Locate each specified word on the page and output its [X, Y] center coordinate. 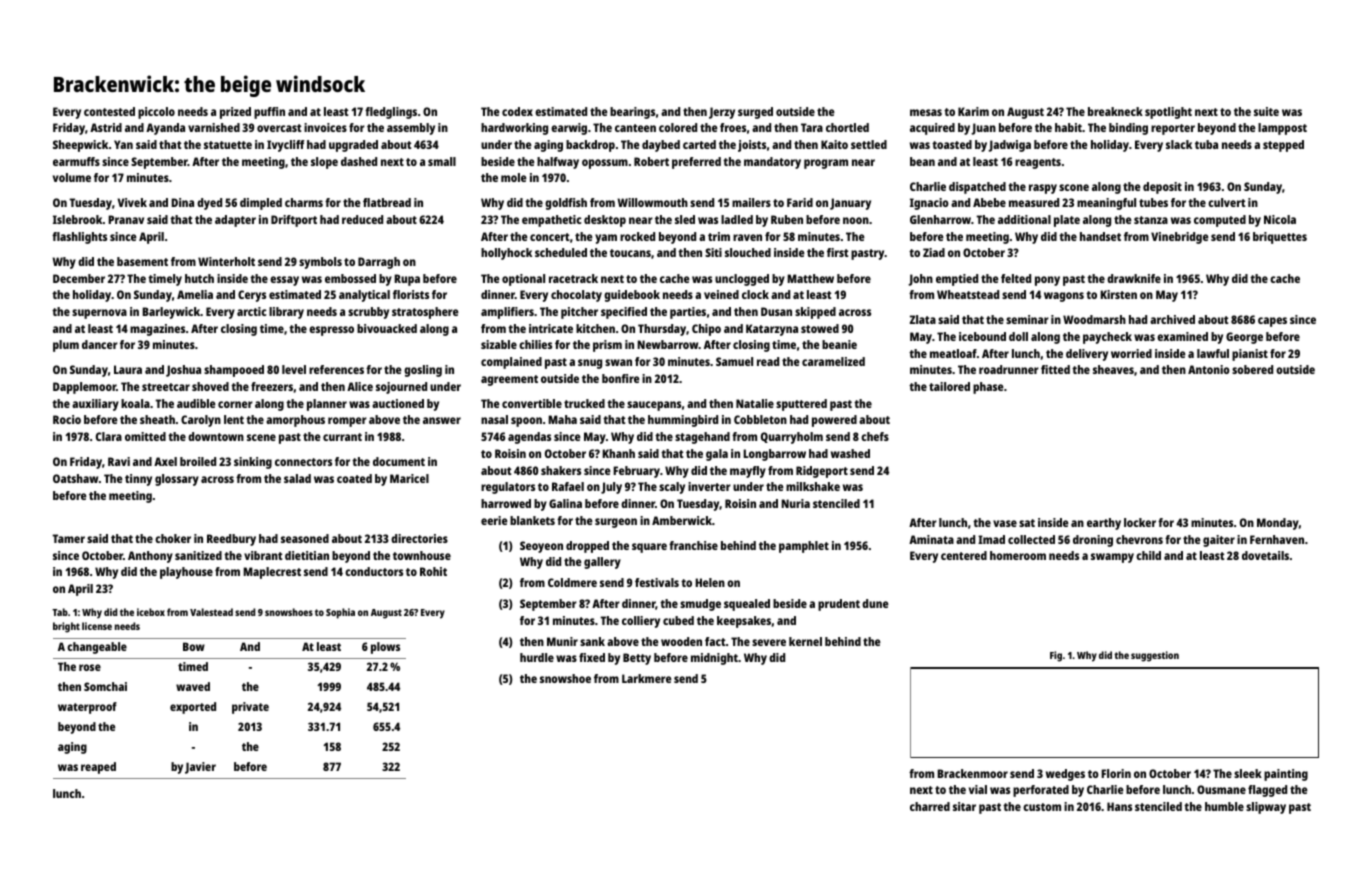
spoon [526, 422]
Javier [200, 768]
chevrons [1139, 539]
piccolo [156, 113]
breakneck [1115, 111]
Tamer [68, 538]
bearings [632, 113]
